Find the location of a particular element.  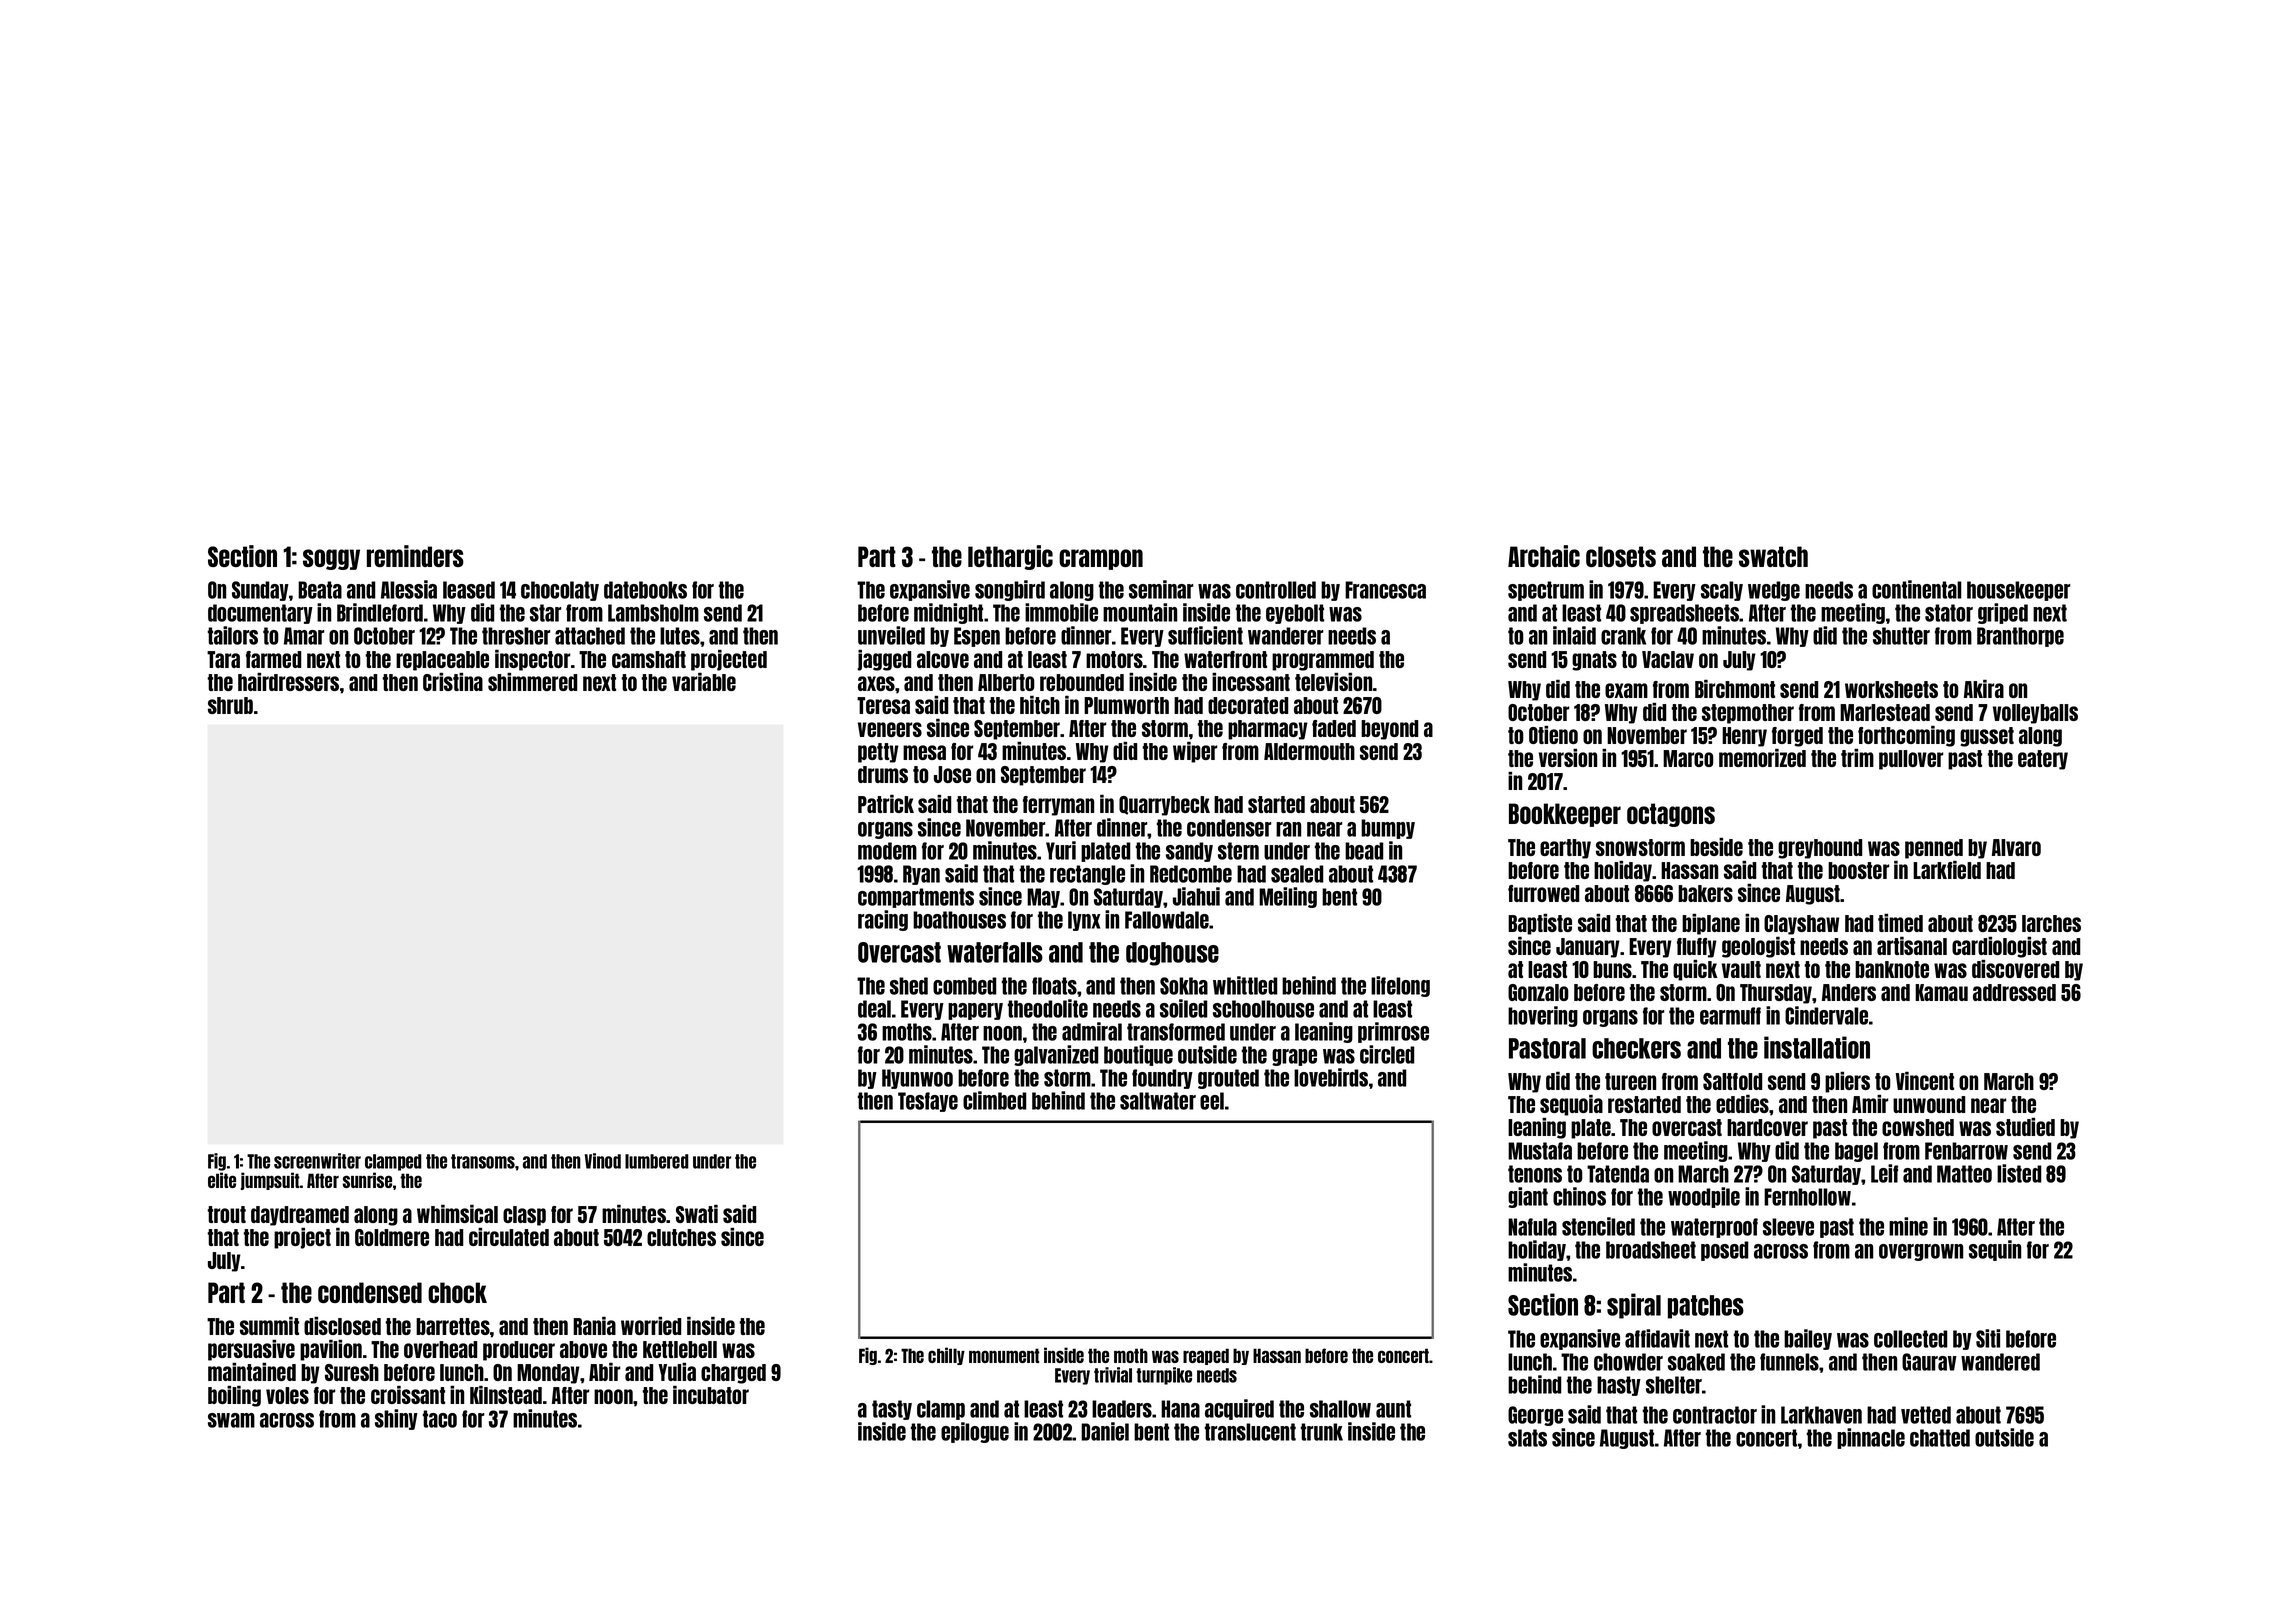

lethargic is located at coordinates (1010, 557).
